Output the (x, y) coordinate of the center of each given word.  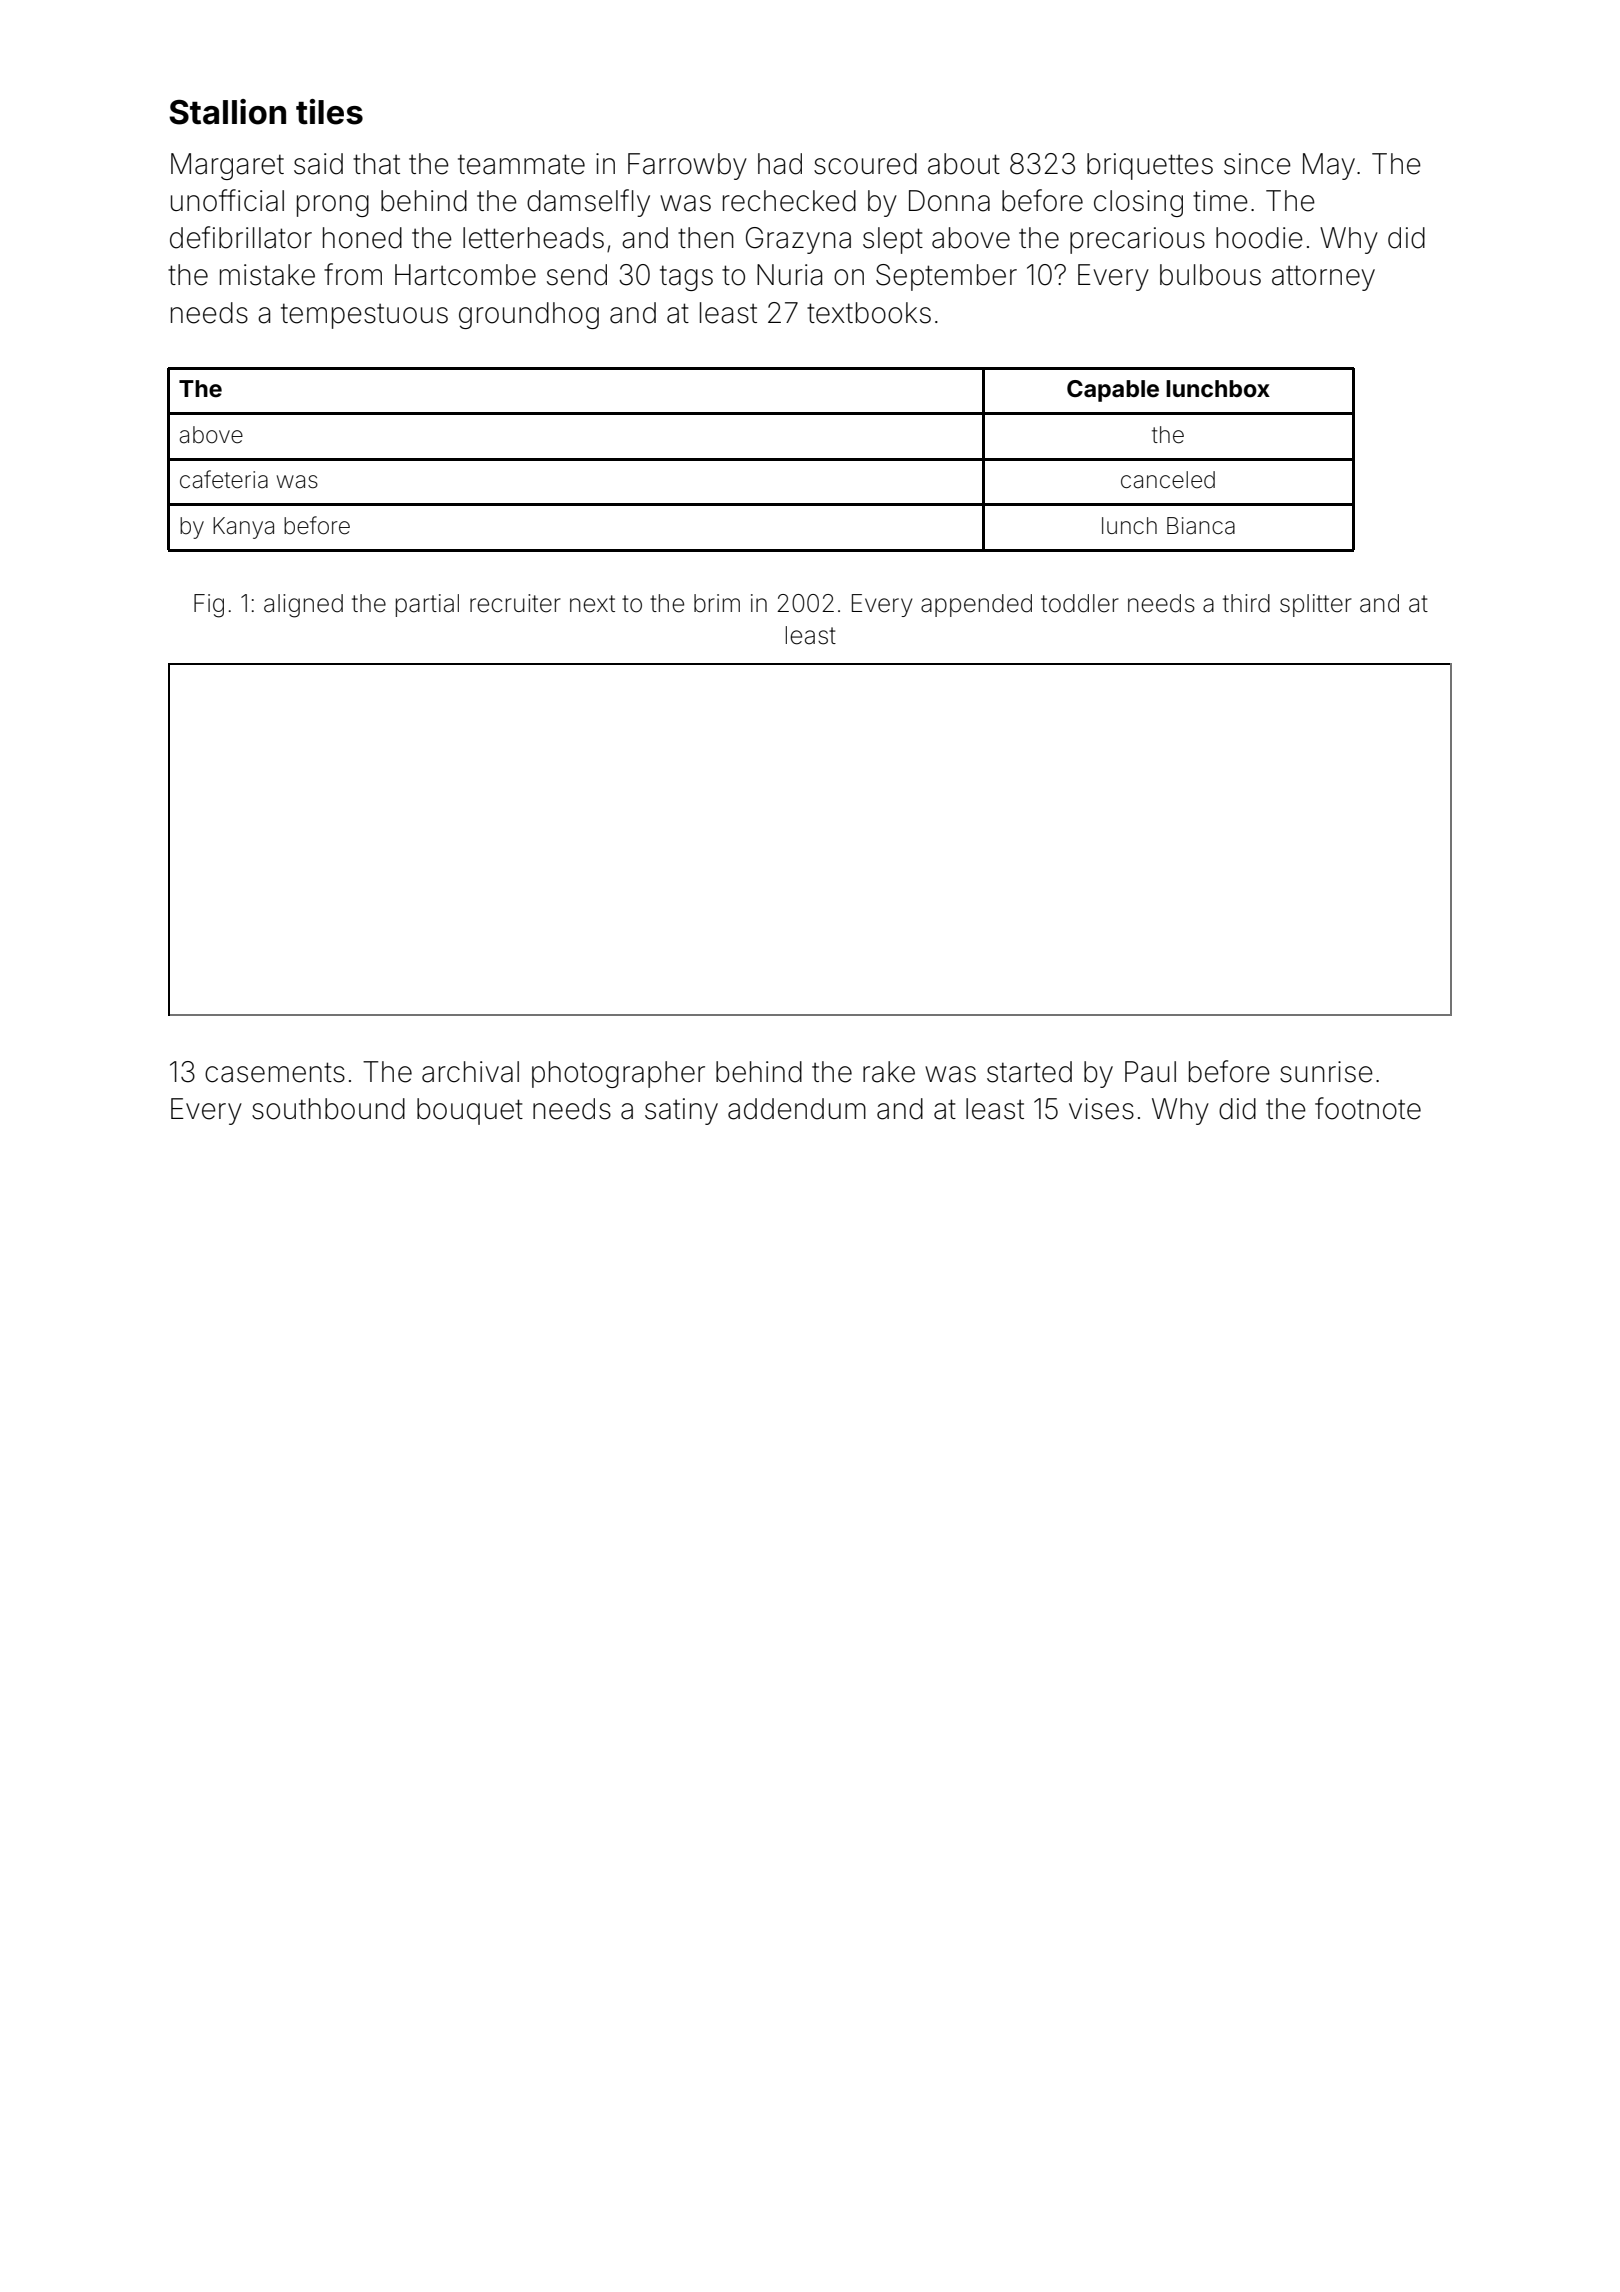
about (964, 164)
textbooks (869, 313)
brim (717, 603)
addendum (797, 1109)
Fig (209, 606)
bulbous (1210, 275)
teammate (521, 164)
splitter (1316, 605)
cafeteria (224, 479)
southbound (328, 1109)
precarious (1137, 240)
